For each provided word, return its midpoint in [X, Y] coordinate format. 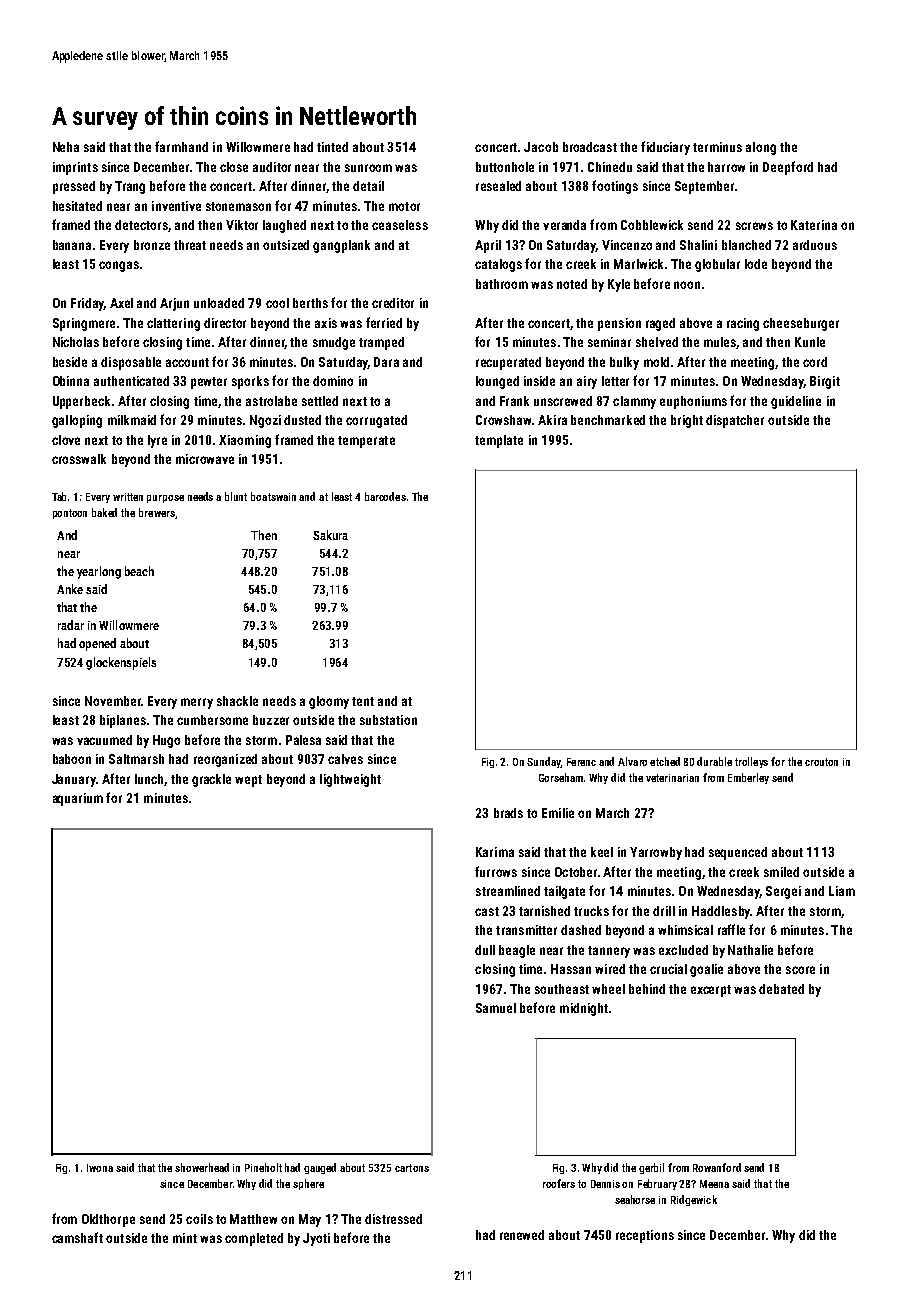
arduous [815, 245]
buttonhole [505, 167]
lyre [157, 441]
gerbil [651, 1168]
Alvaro [632, 761]
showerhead [202, 1167]
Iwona [100, 1168]
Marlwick [638, 264]
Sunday [544, 762]
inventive [176, 206]
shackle [237, 701]
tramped [381, 343]
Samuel [496, 1008]
